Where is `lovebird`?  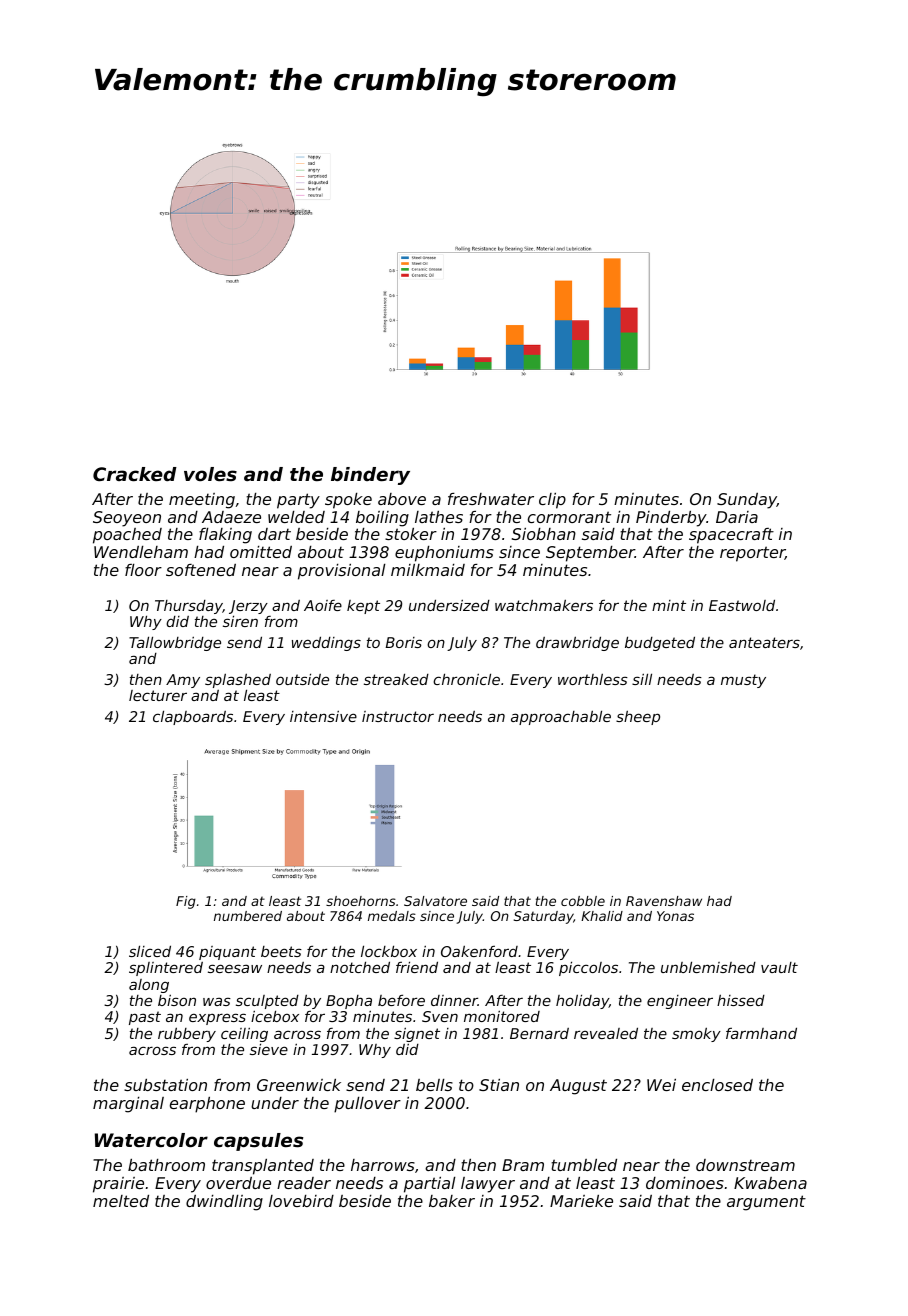
lovebird is located at coordinates (301, 1201).
